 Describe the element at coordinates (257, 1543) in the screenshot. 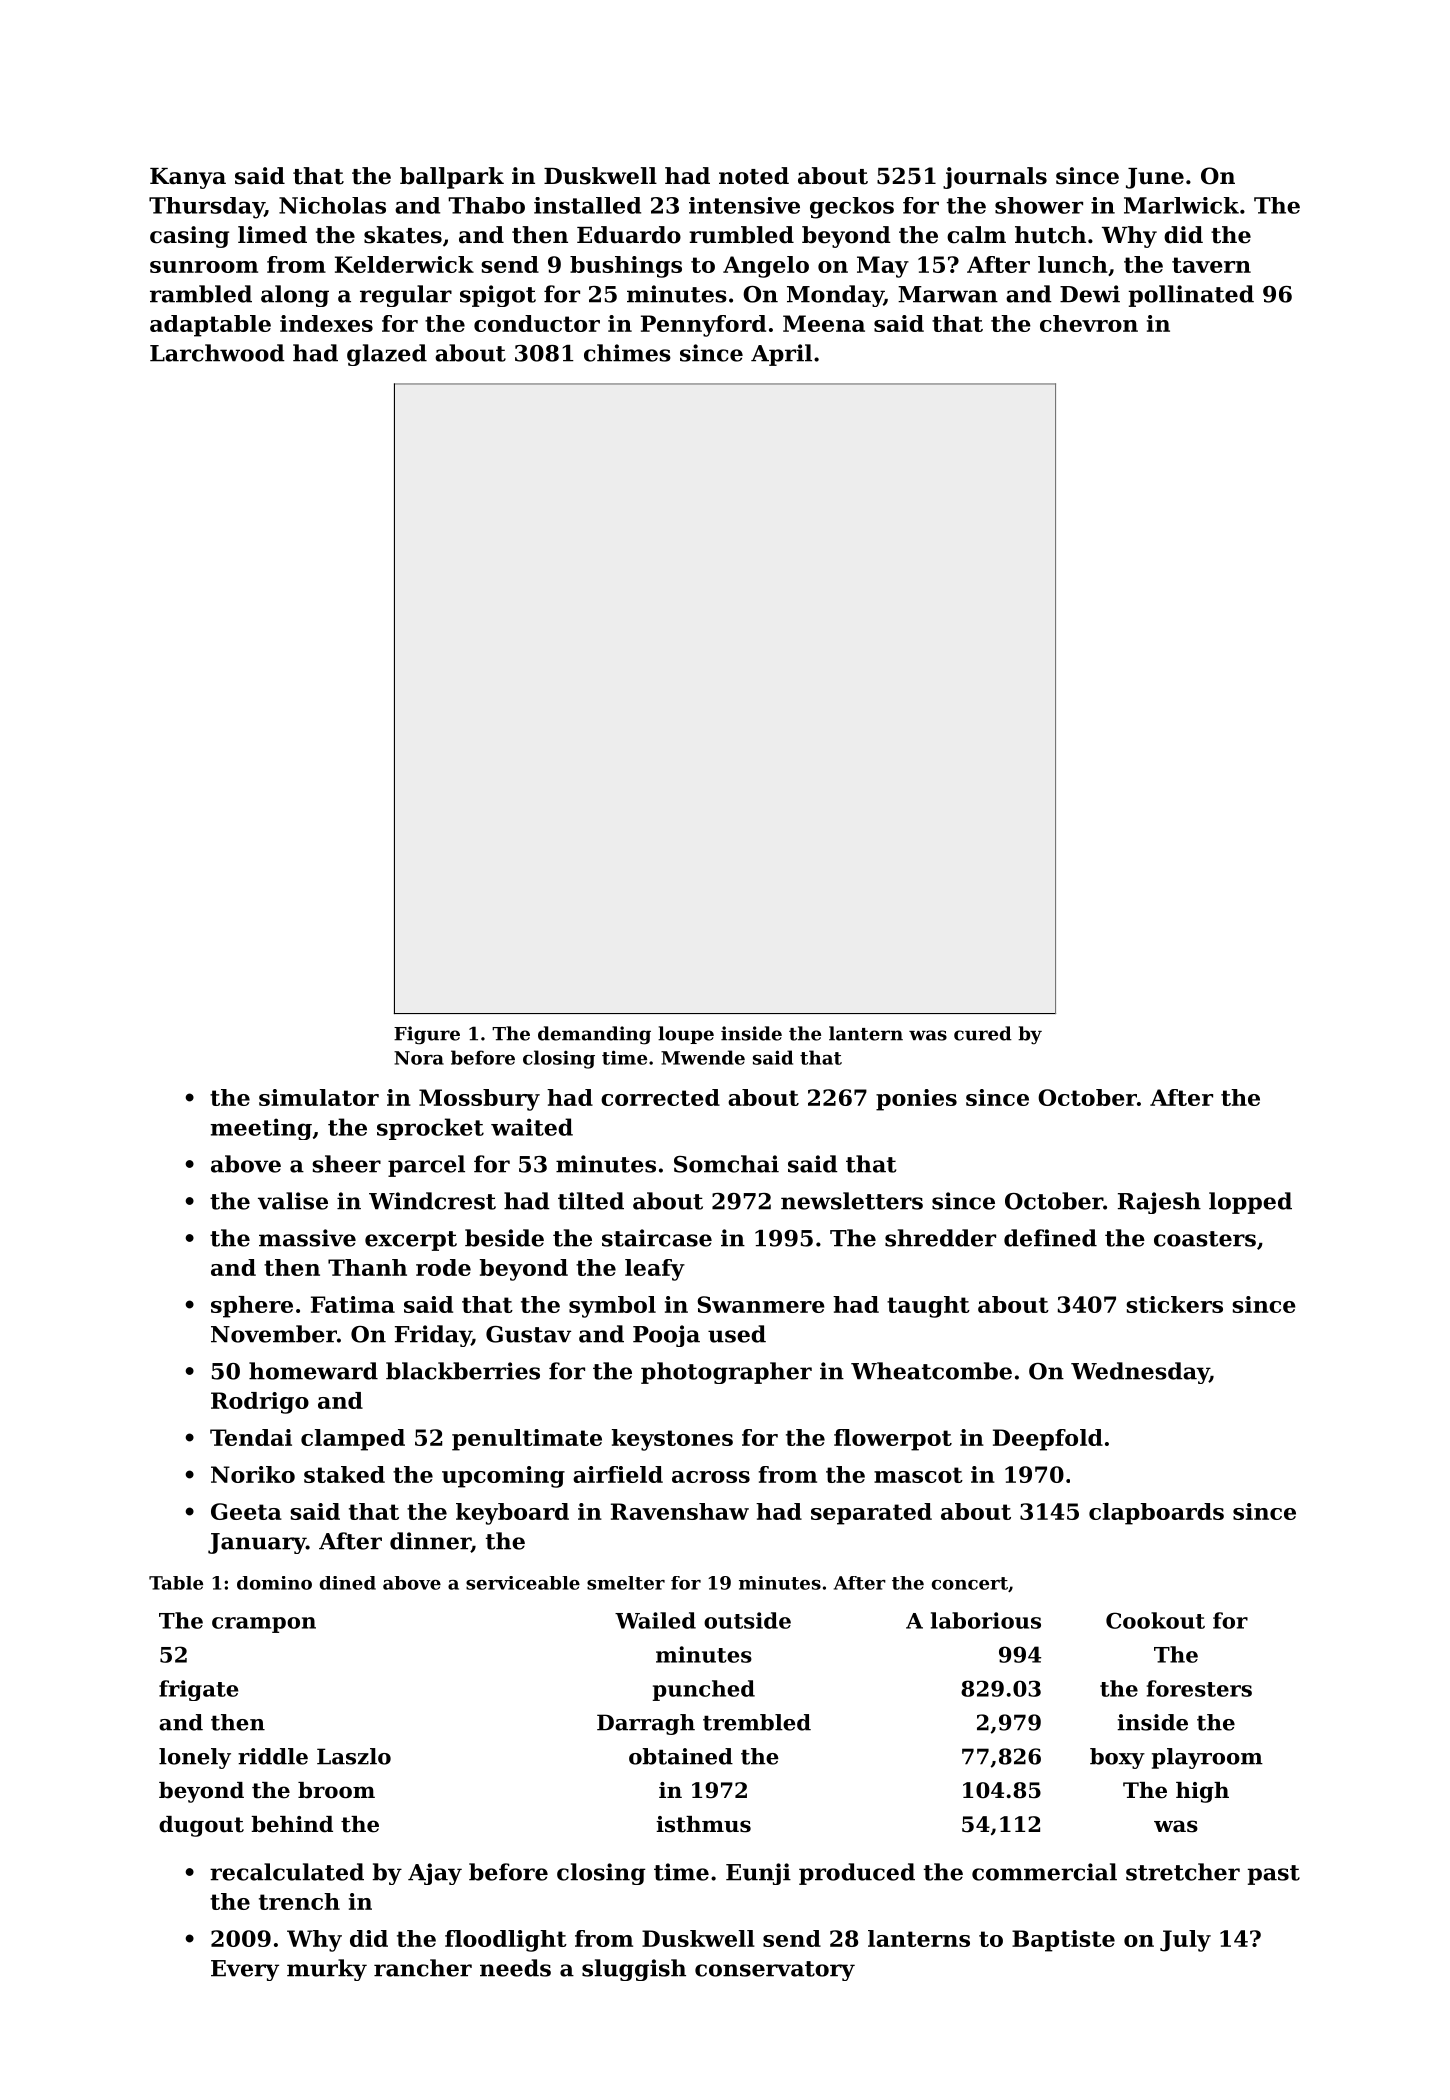

I see `January` at that location.
